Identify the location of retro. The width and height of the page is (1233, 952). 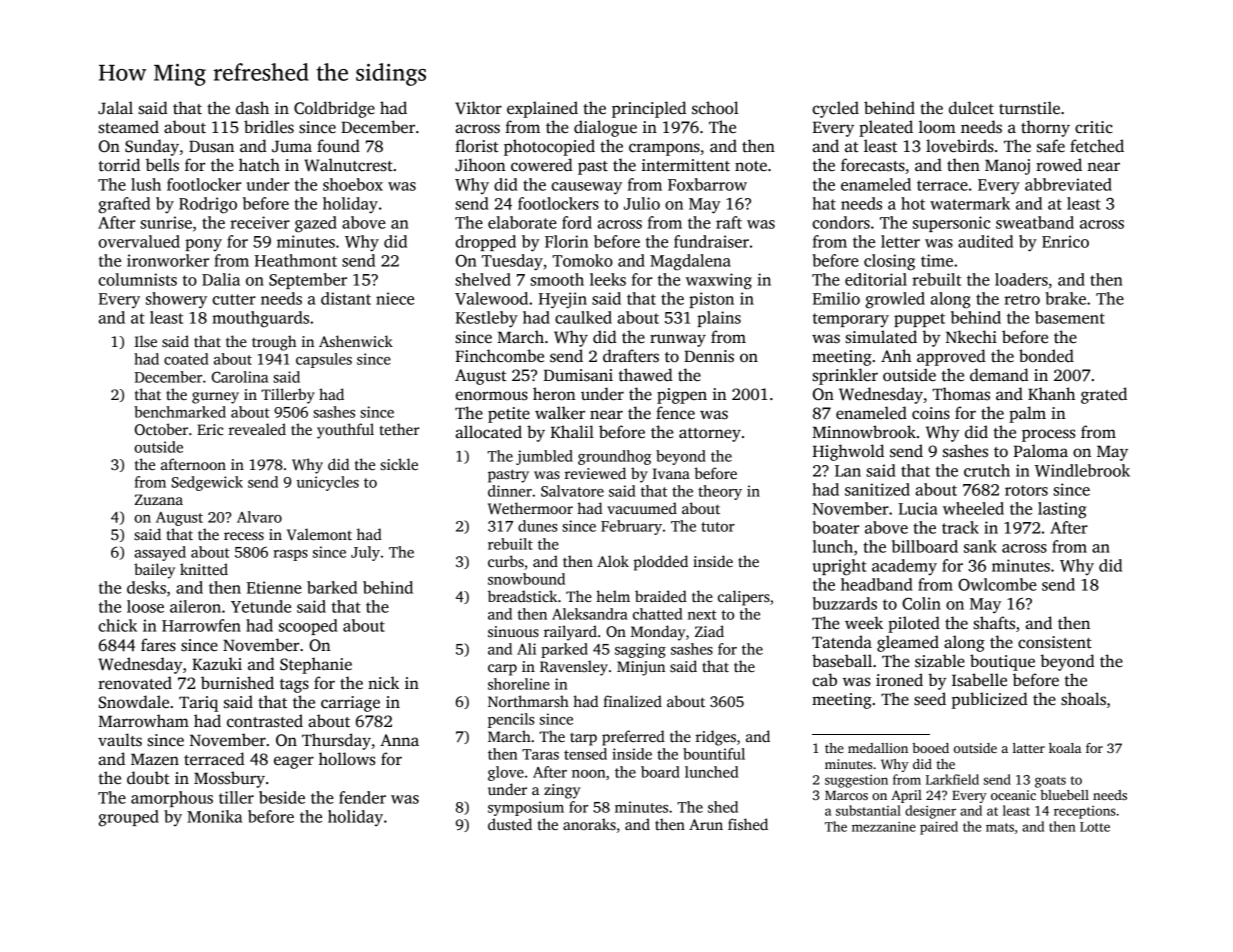
(1022, 299).
